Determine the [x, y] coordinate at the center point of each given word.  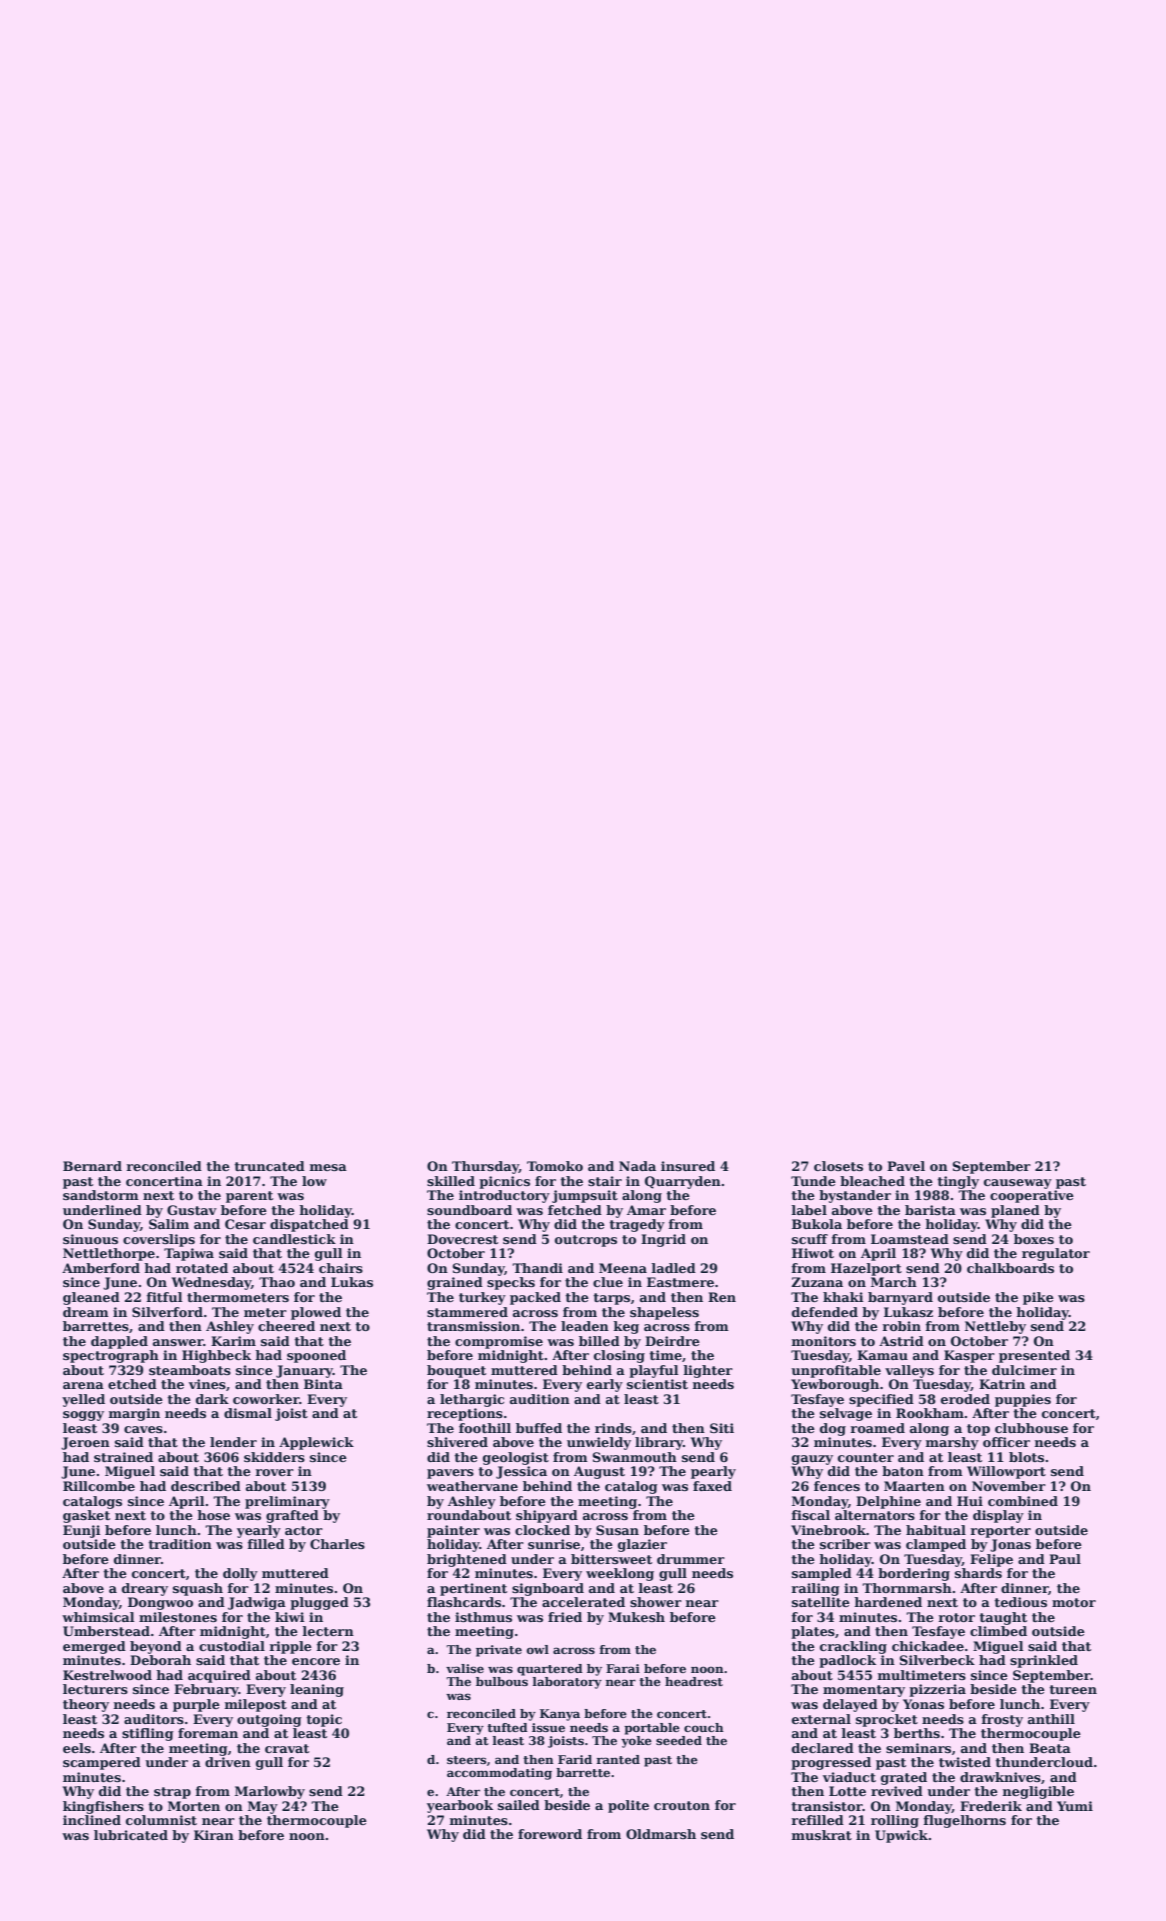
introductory [504, 1196]
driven [228, 1762]
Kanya [560, 1715]
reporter [1001, 1532]
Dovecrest [462, 1239]
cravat [287, 1748]
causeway [1018, 1184]
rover [275, 1472]
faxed [712, 1486]
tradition [180, 1544]
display [998, 1516]
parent [249, 1197]
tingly [958, 1182]
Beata [1050, 1748]
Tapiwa [189, 1254]
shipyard [547, 1516]
